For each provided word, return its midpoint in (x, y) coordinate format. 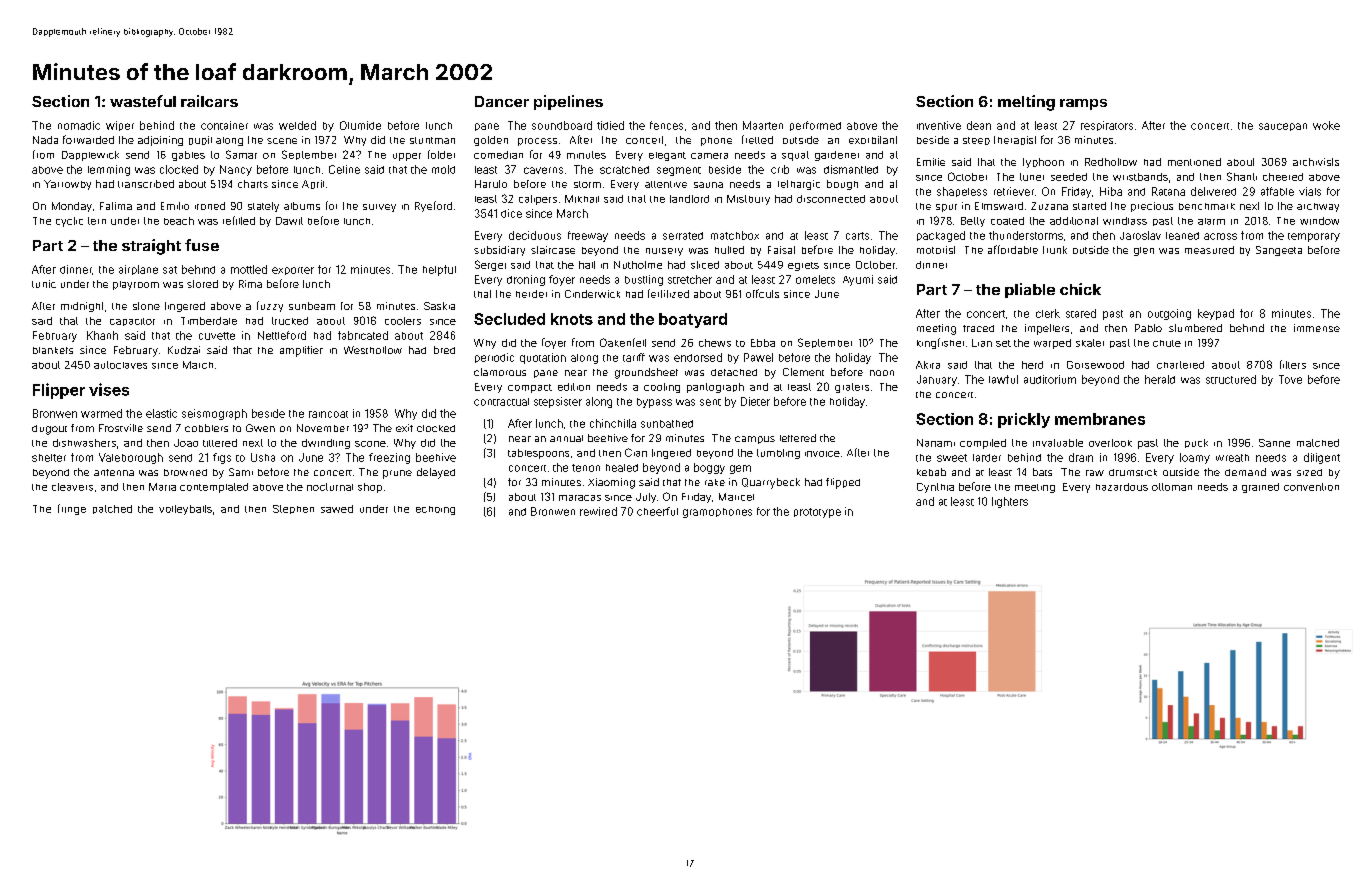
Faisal (781, 250)
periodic (494, 358)
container (224, 125)
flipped (843, 483)
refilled (239, 220)
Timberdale (209, 321)
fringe (72, 509)
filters (1293, 364)
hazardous (1122, 487)
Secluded (509, 319)
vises (109, 389)
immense (1317, 328)
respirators (1107, 126)
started (1089, 206)
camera (709, 156)
